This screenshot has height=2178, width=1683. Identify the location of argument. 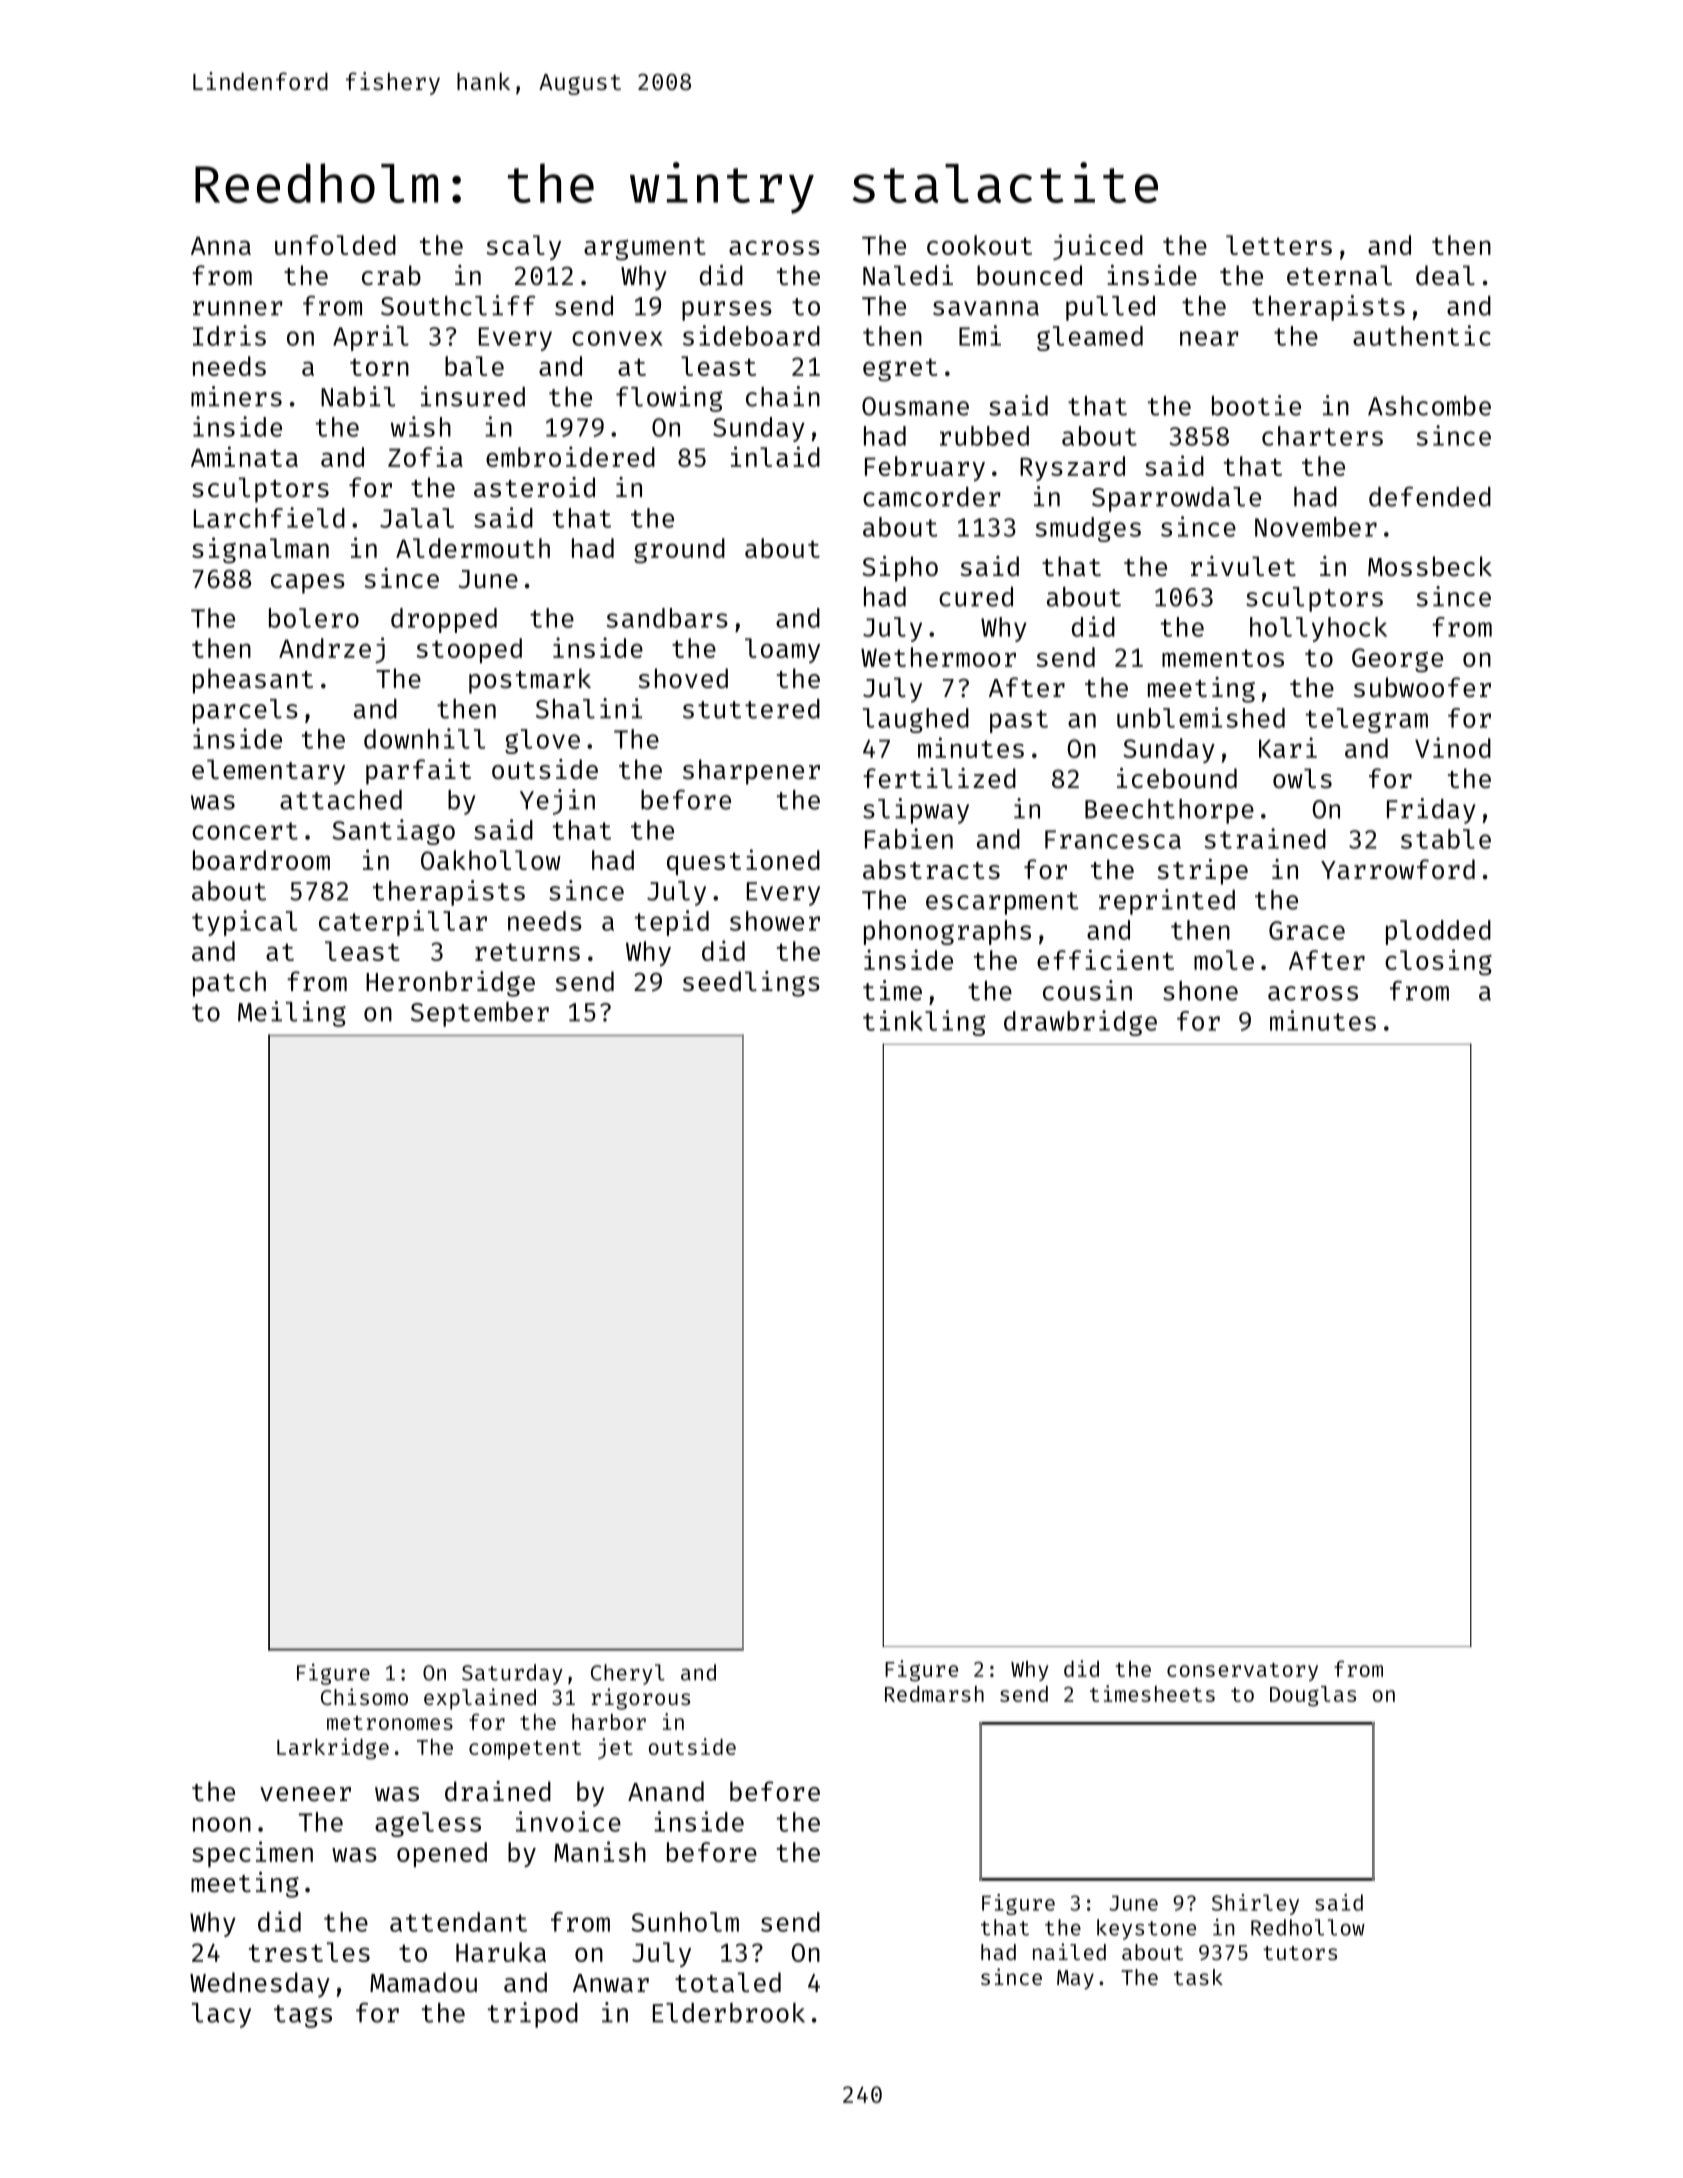
(645, 249).
